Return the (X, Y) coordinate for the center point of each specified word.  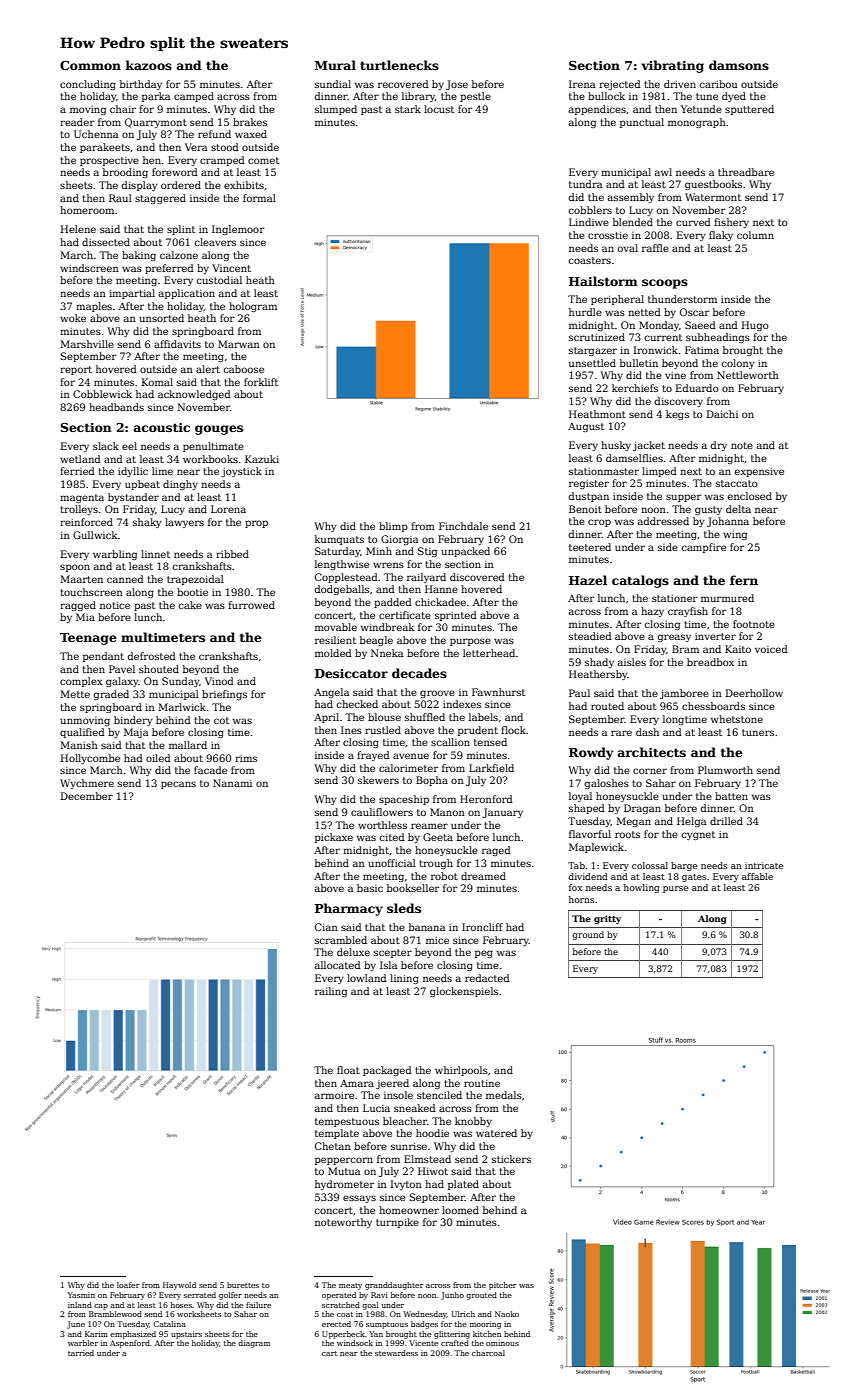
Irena (582, 84)
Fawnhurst (498, 692)
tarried (81, 1353)
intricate (764, 865)
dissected (106, 242)
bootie (192, 592)
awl (663, 172)
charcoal (488, 1353)
